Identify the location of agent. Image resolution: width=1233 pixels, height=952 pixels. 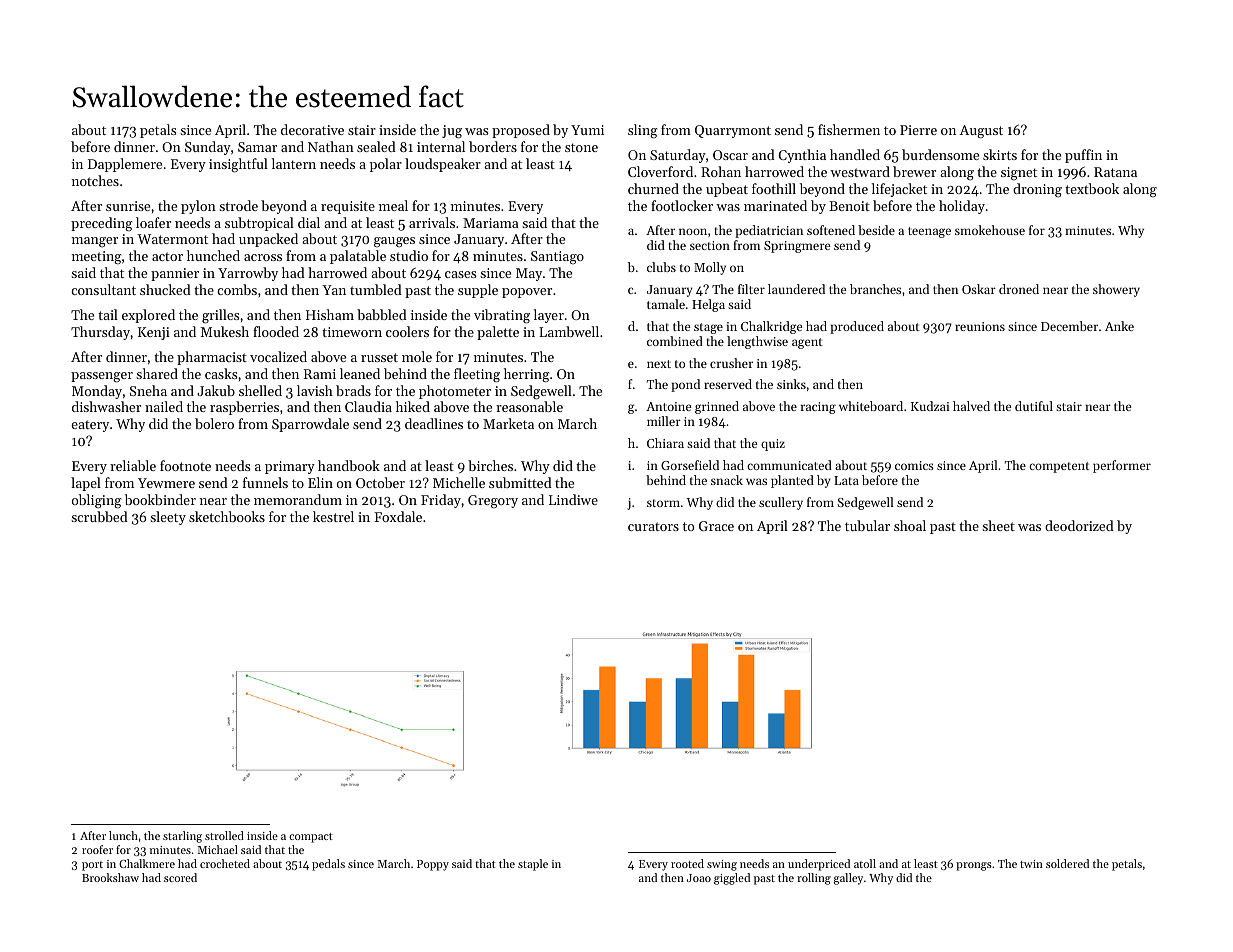
(807, 343).
